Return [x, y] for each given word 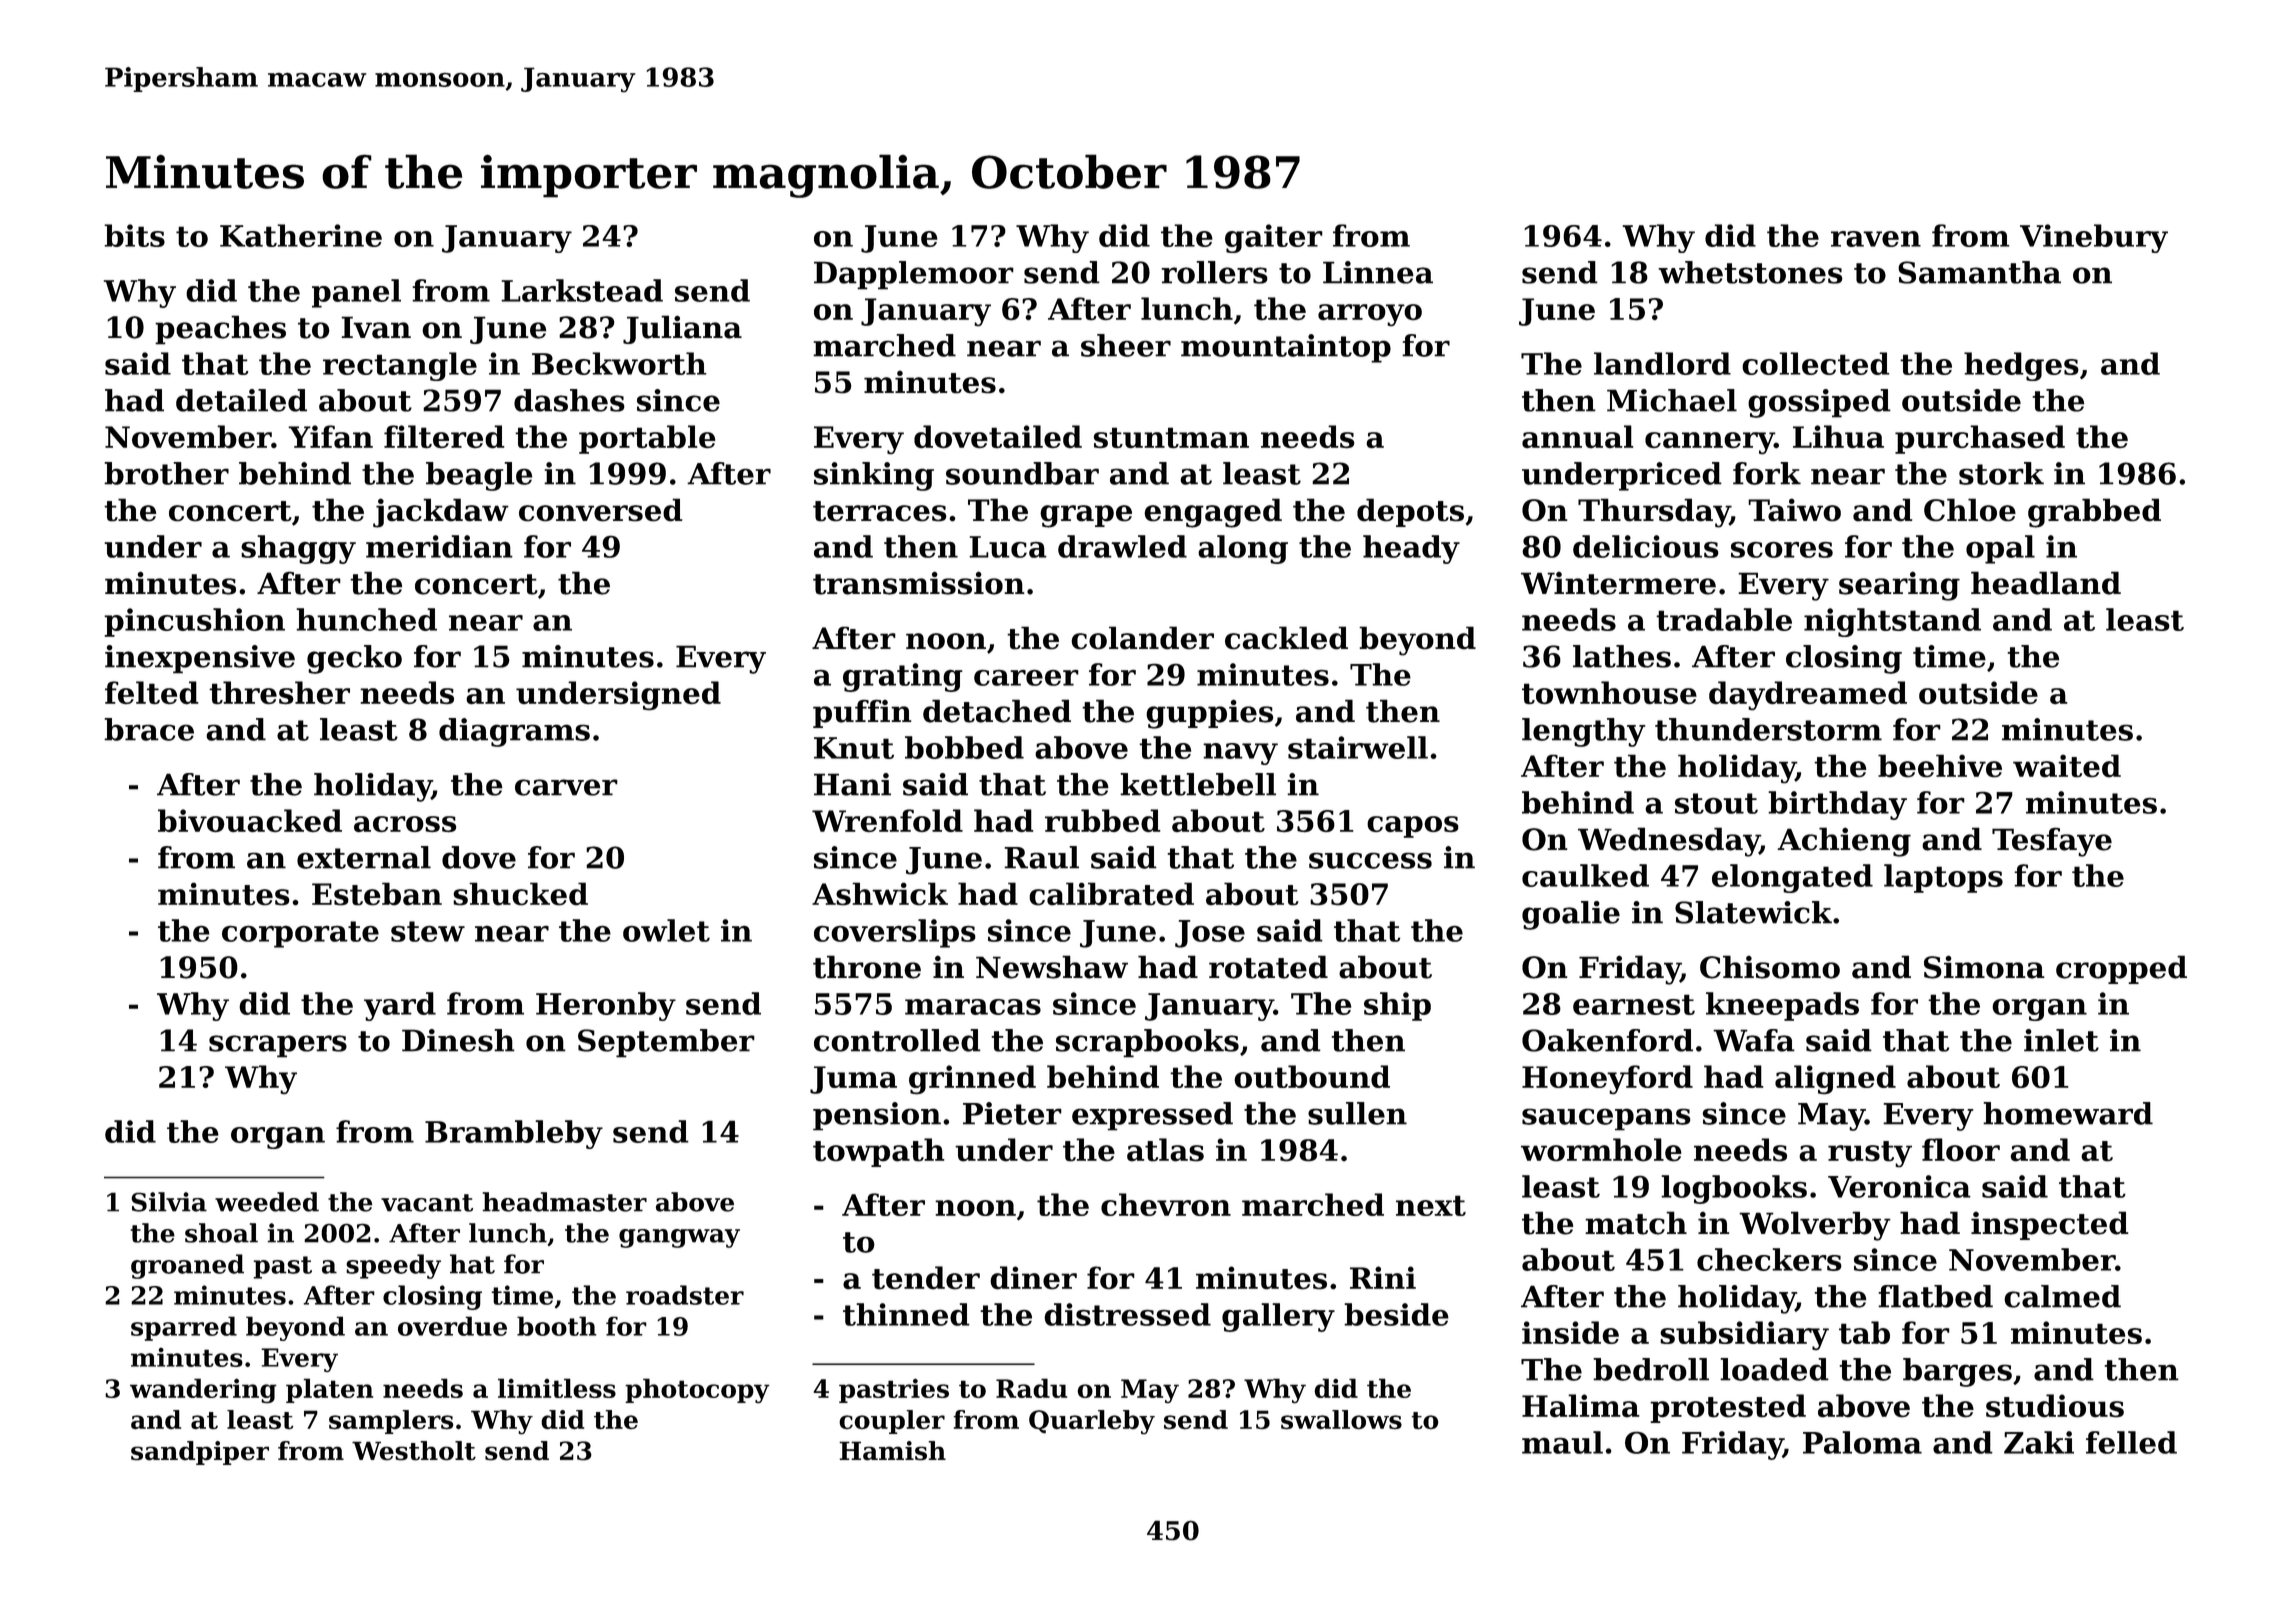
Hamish [892, 1451]
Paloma [1862, 1442]
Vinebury [2094, 238]
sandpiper [200, 1453]
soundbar [1022, 473]
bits [134, 235]
